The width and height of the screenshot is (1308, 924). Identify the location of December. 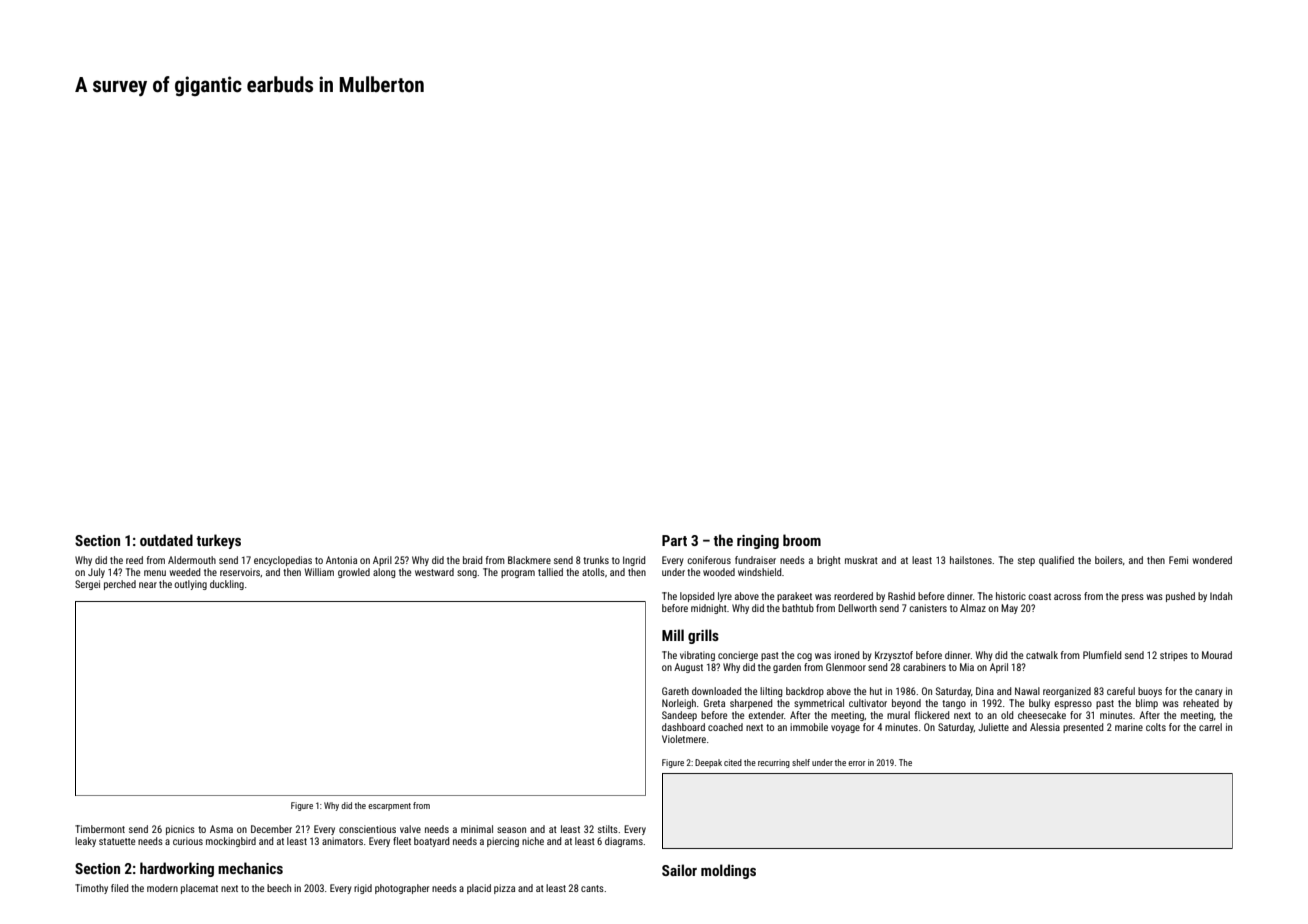
(271, 829).
